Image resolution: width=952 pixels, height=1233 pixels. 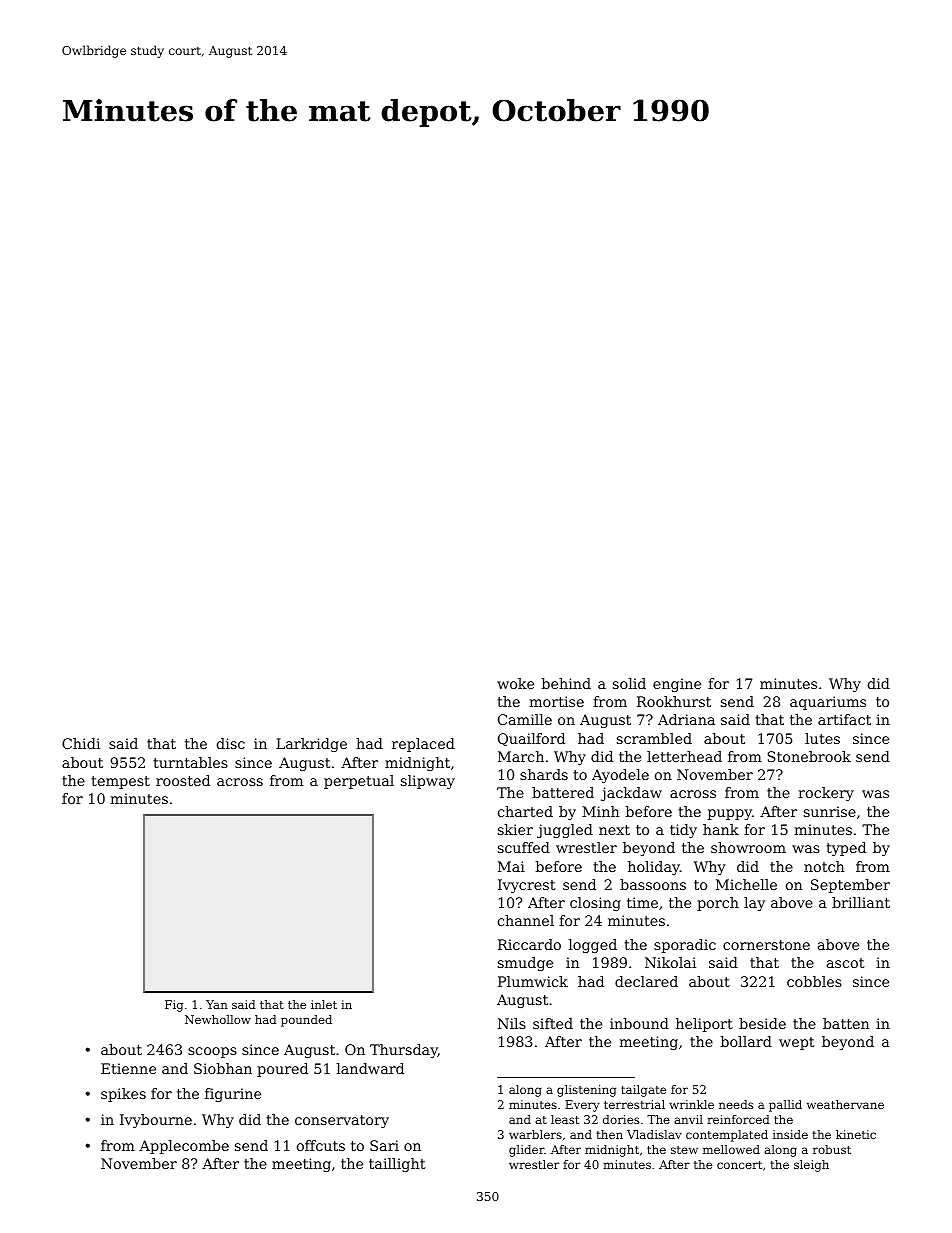 What do you see at coordinates (654, 738) in the screenshot?
I see `scrambled` at bounding box center [654, 738].
